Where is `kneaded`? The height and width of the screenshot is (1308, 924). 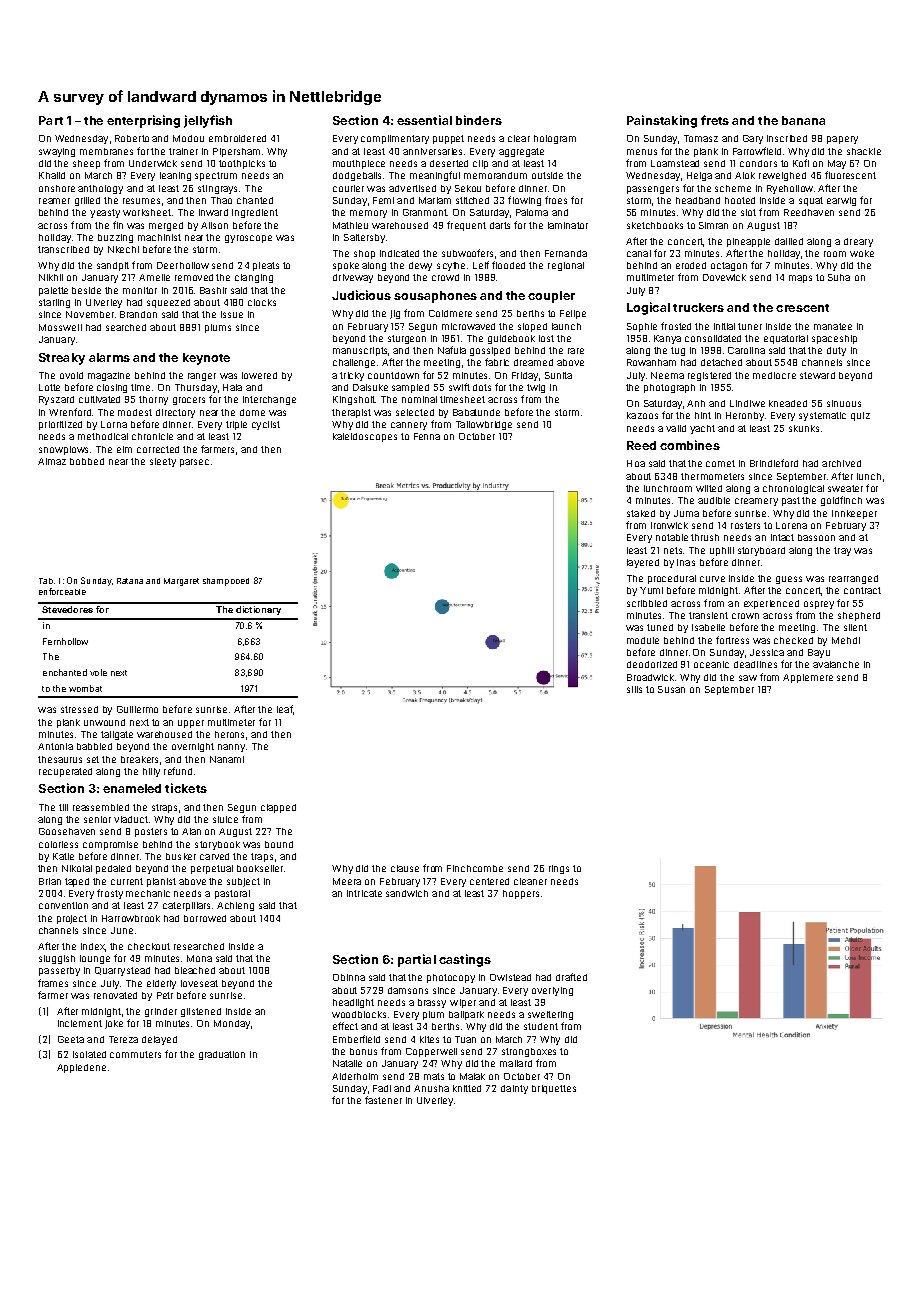
kneaded is located at coordinates (788, 403).
